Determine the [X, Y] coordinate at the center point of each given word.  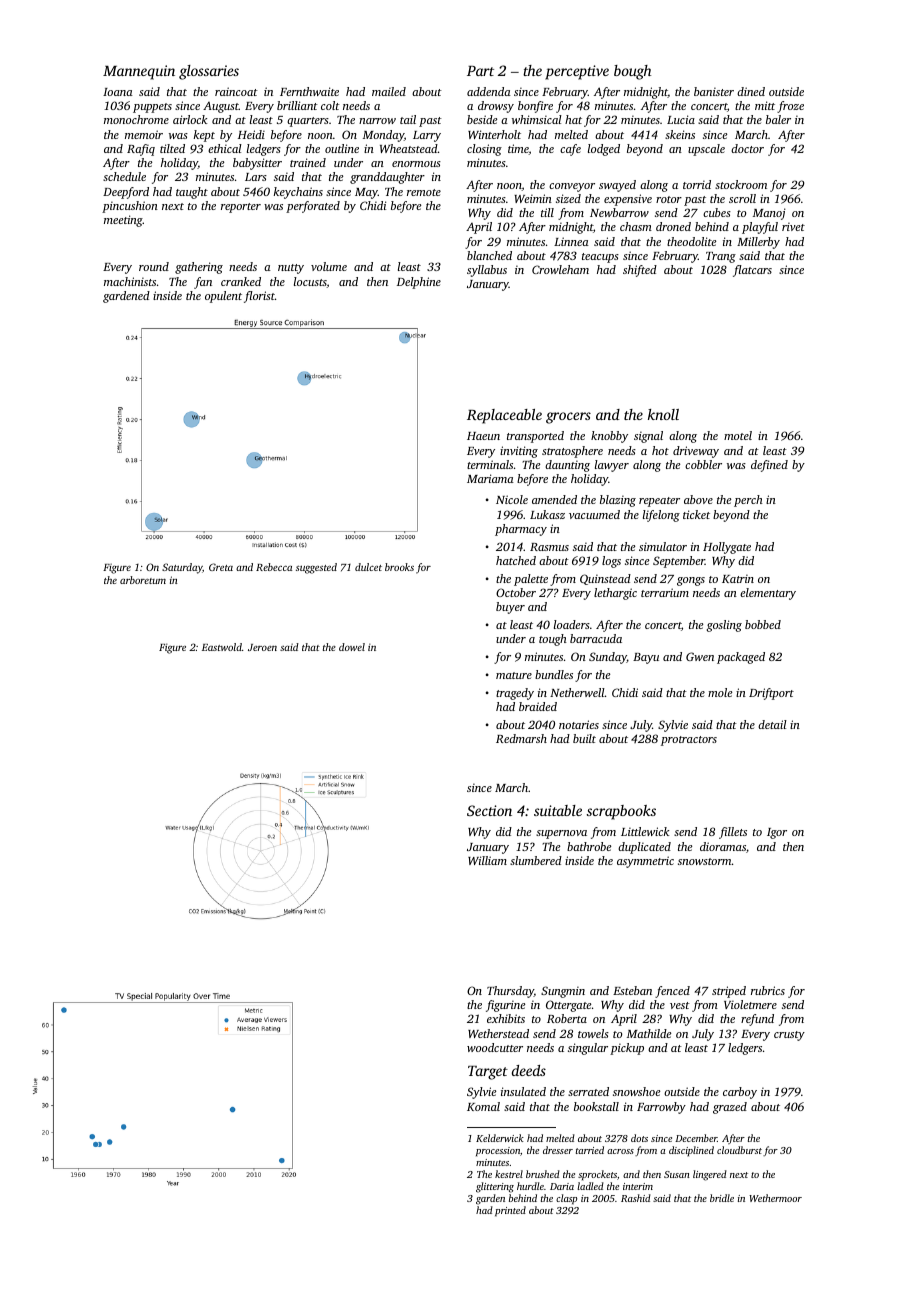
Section [489, 810]
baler [778, 119]
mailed [389, 91]
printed [510, 1211]
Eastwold [222, 647]
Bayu [646, 658]
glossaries [209, 72]
